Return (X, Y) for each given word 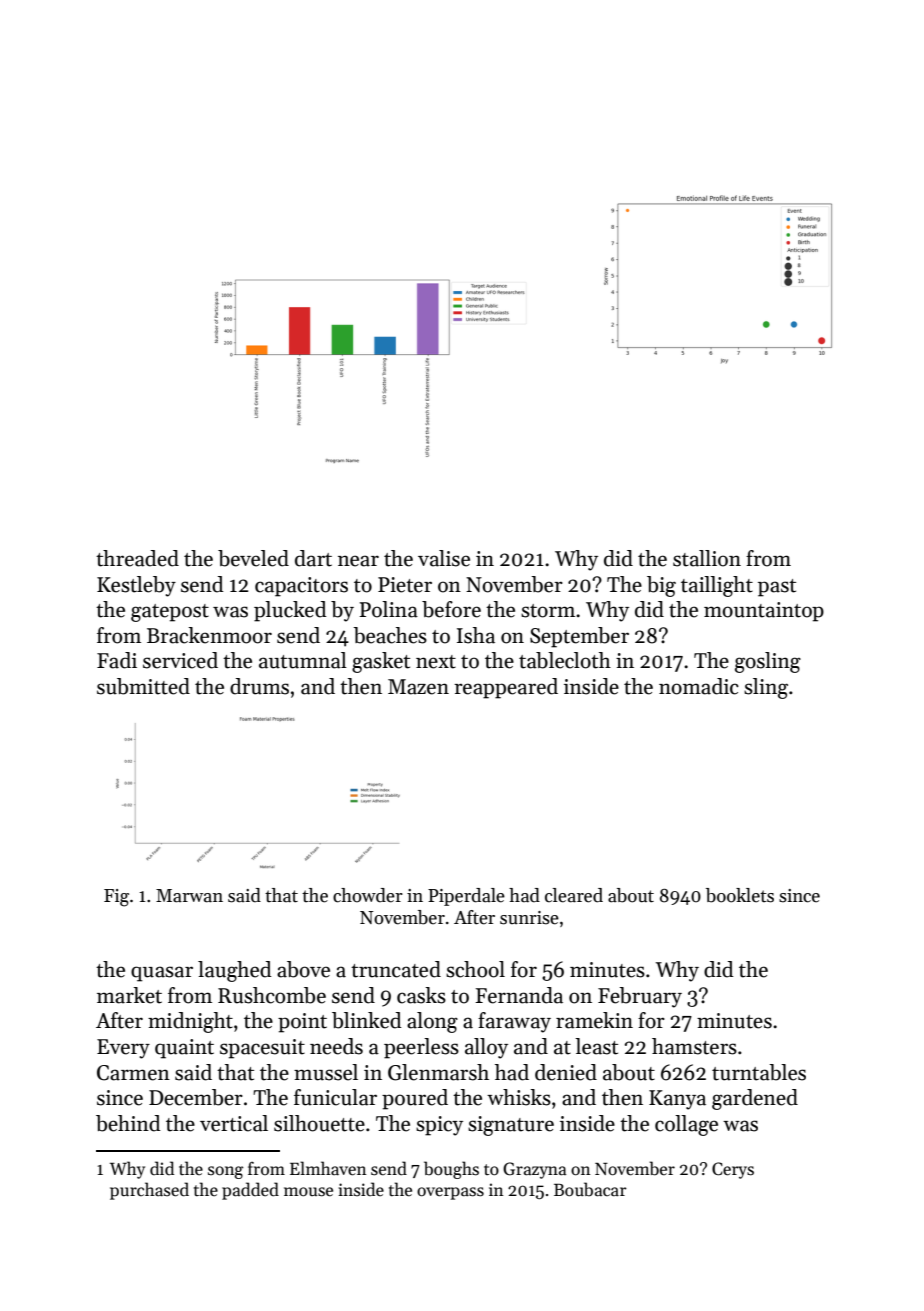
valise (444, 558)
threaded (137, 558)
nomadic (699, 686)
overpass (450, 1193)
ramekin (594, 1020)
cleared (574, 895)
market (129, 995)
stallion (707, 558)
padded (250, 1191)
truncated (396, 969)
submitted (143, 686)
